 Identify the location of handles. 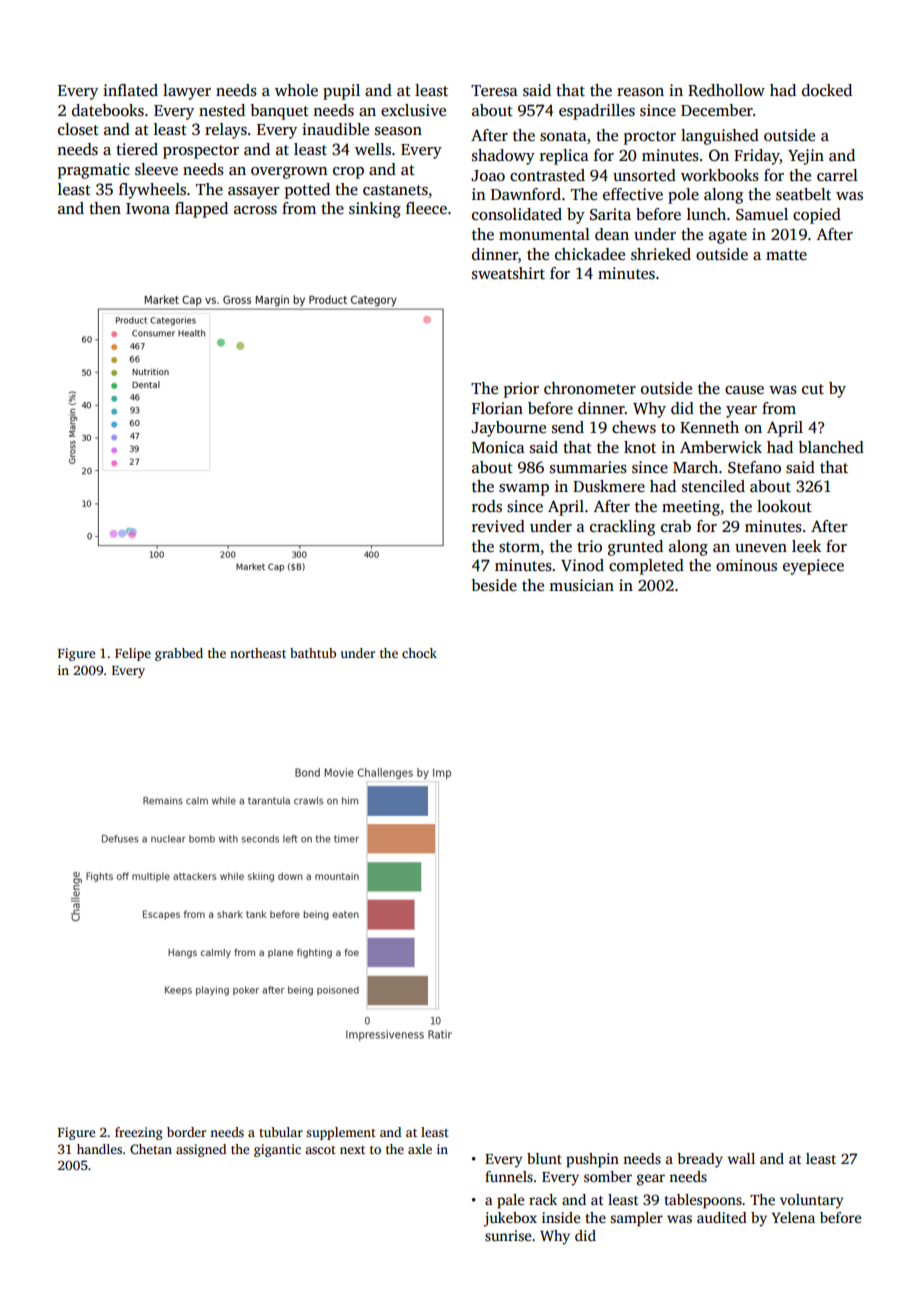
(99, 1149).
